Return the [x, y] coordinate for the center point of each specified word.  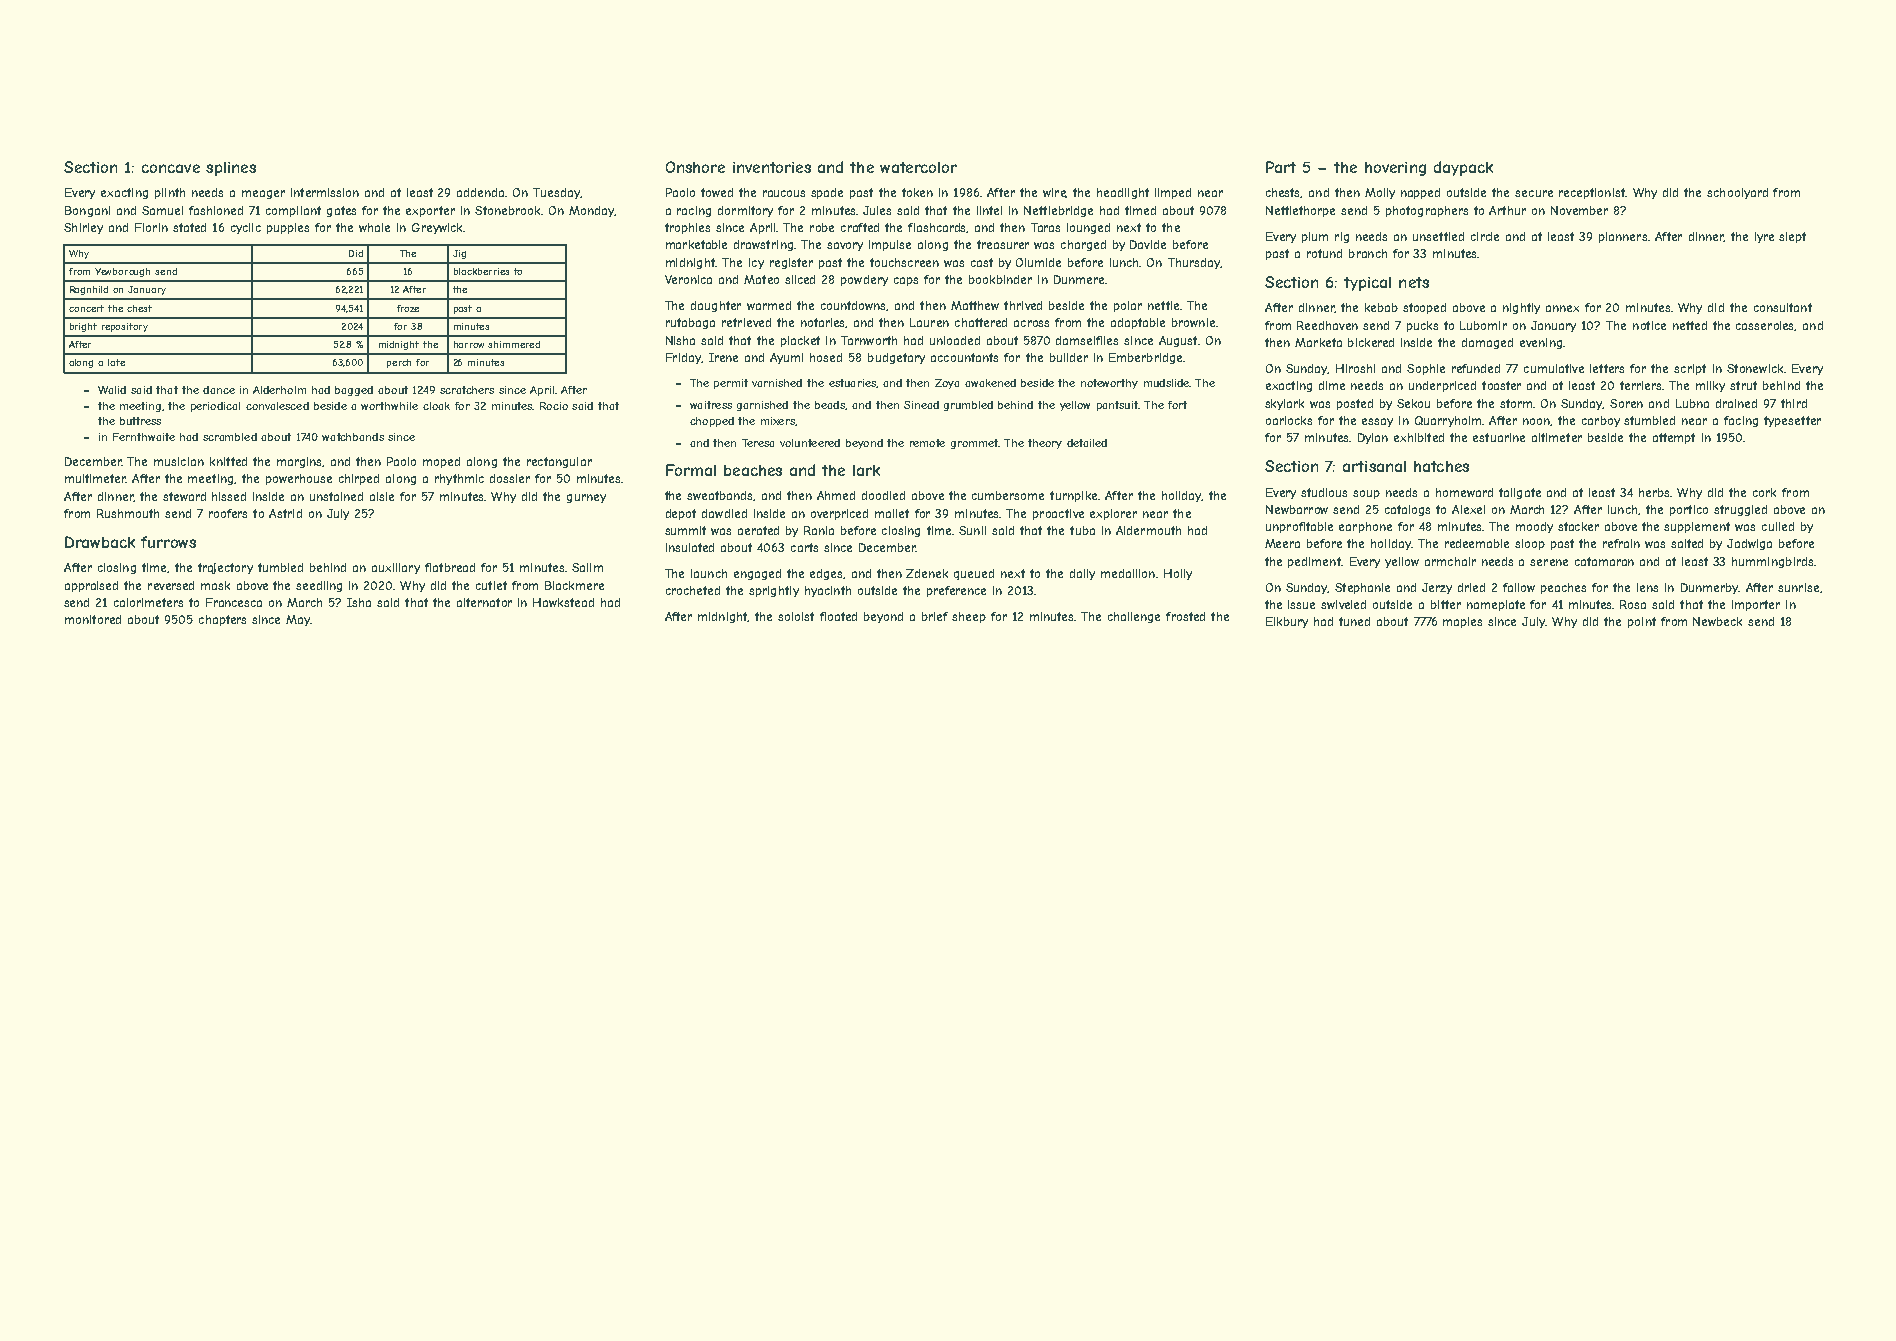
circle [1485, 236]
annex [1562, 308]
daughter [716, 306]
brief [935, 616]
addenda [481, 192]
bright [83, 327]
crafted [860, 227]
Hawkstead [563, 602]
